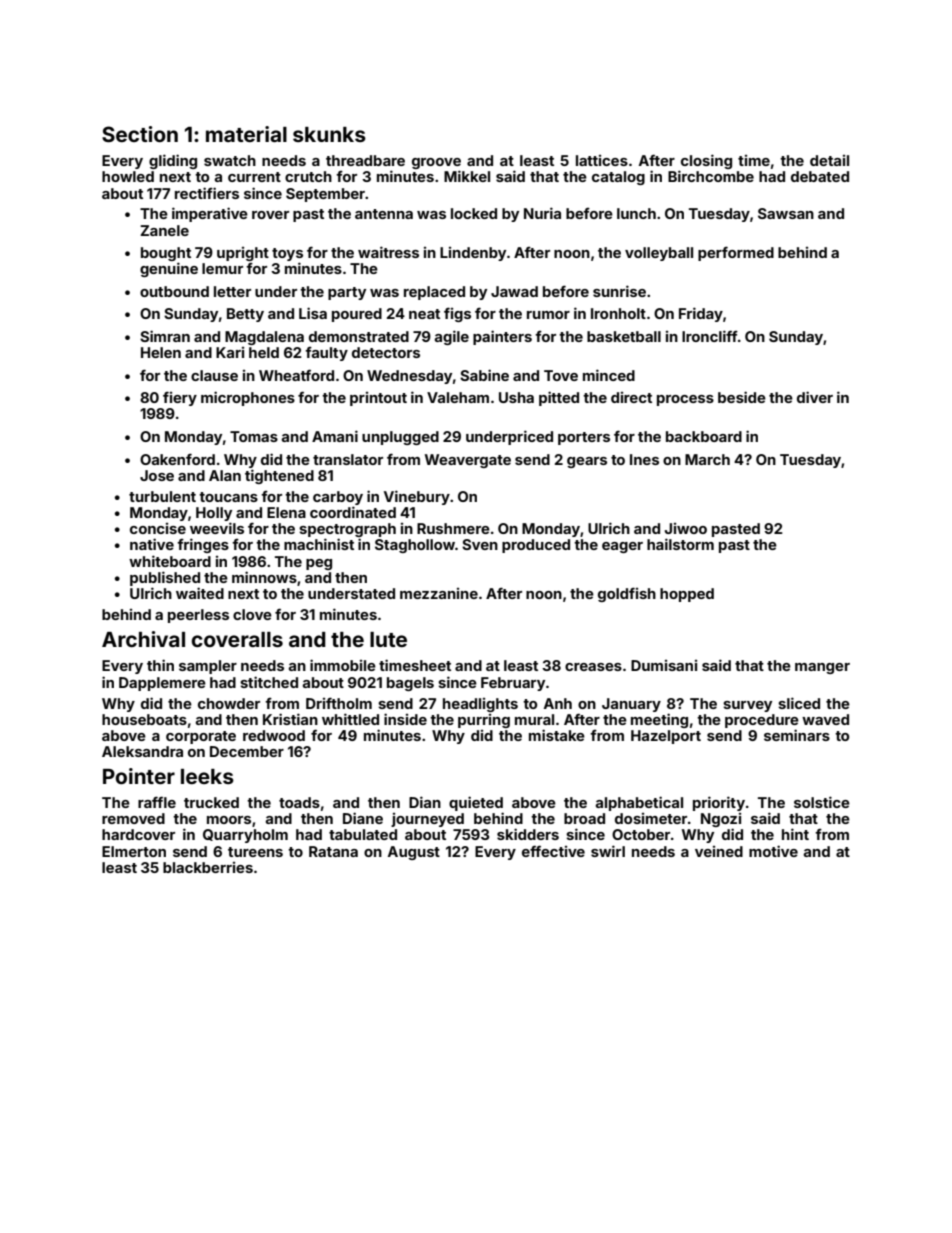  Describe the element at coordinates (453, 528) in the image. I see `Rushmere` at that location.
